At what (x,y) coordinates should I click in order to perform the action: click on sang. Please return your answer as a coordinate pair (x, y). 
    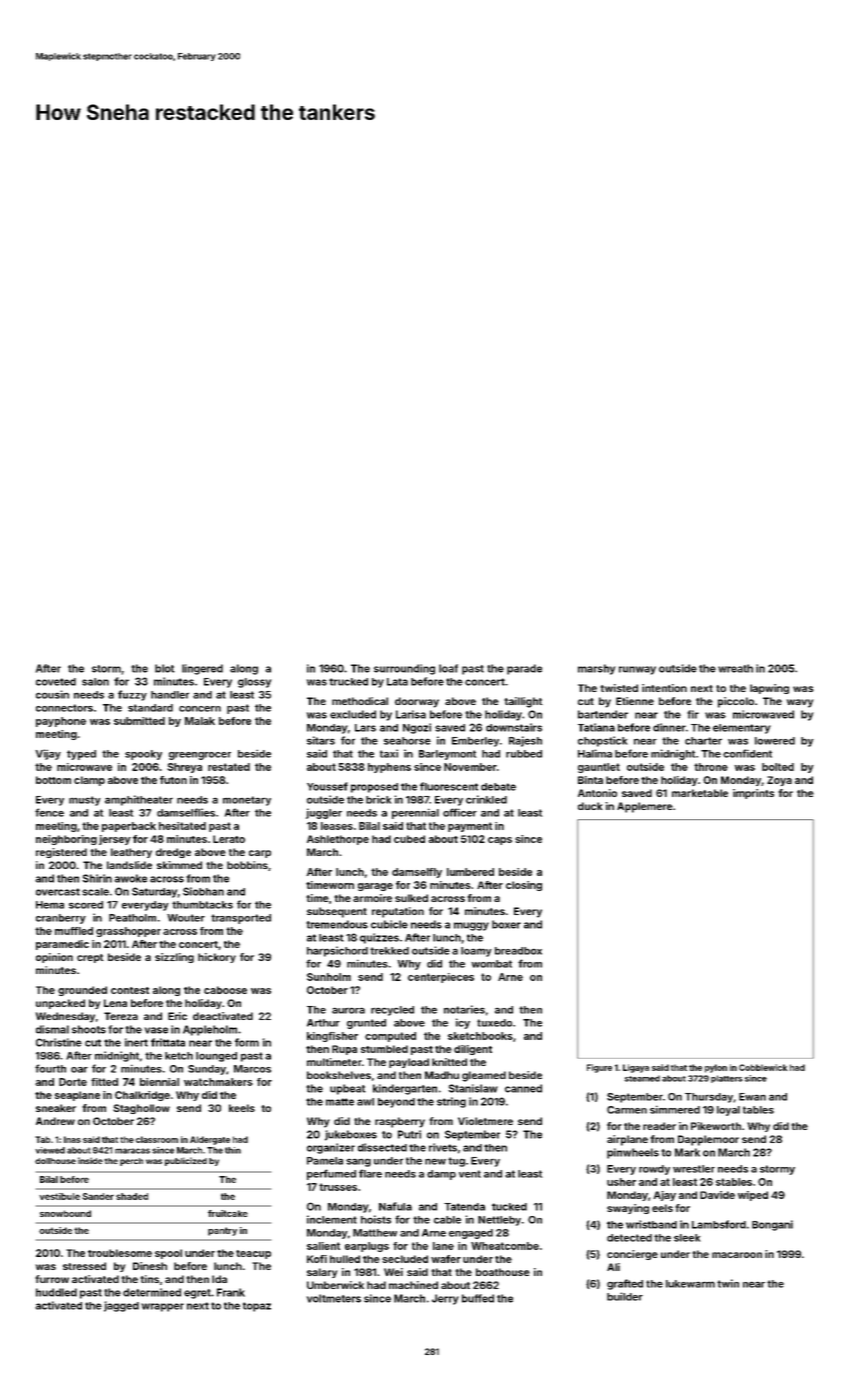
    Looking at the image, I should click on (358, 1162).
